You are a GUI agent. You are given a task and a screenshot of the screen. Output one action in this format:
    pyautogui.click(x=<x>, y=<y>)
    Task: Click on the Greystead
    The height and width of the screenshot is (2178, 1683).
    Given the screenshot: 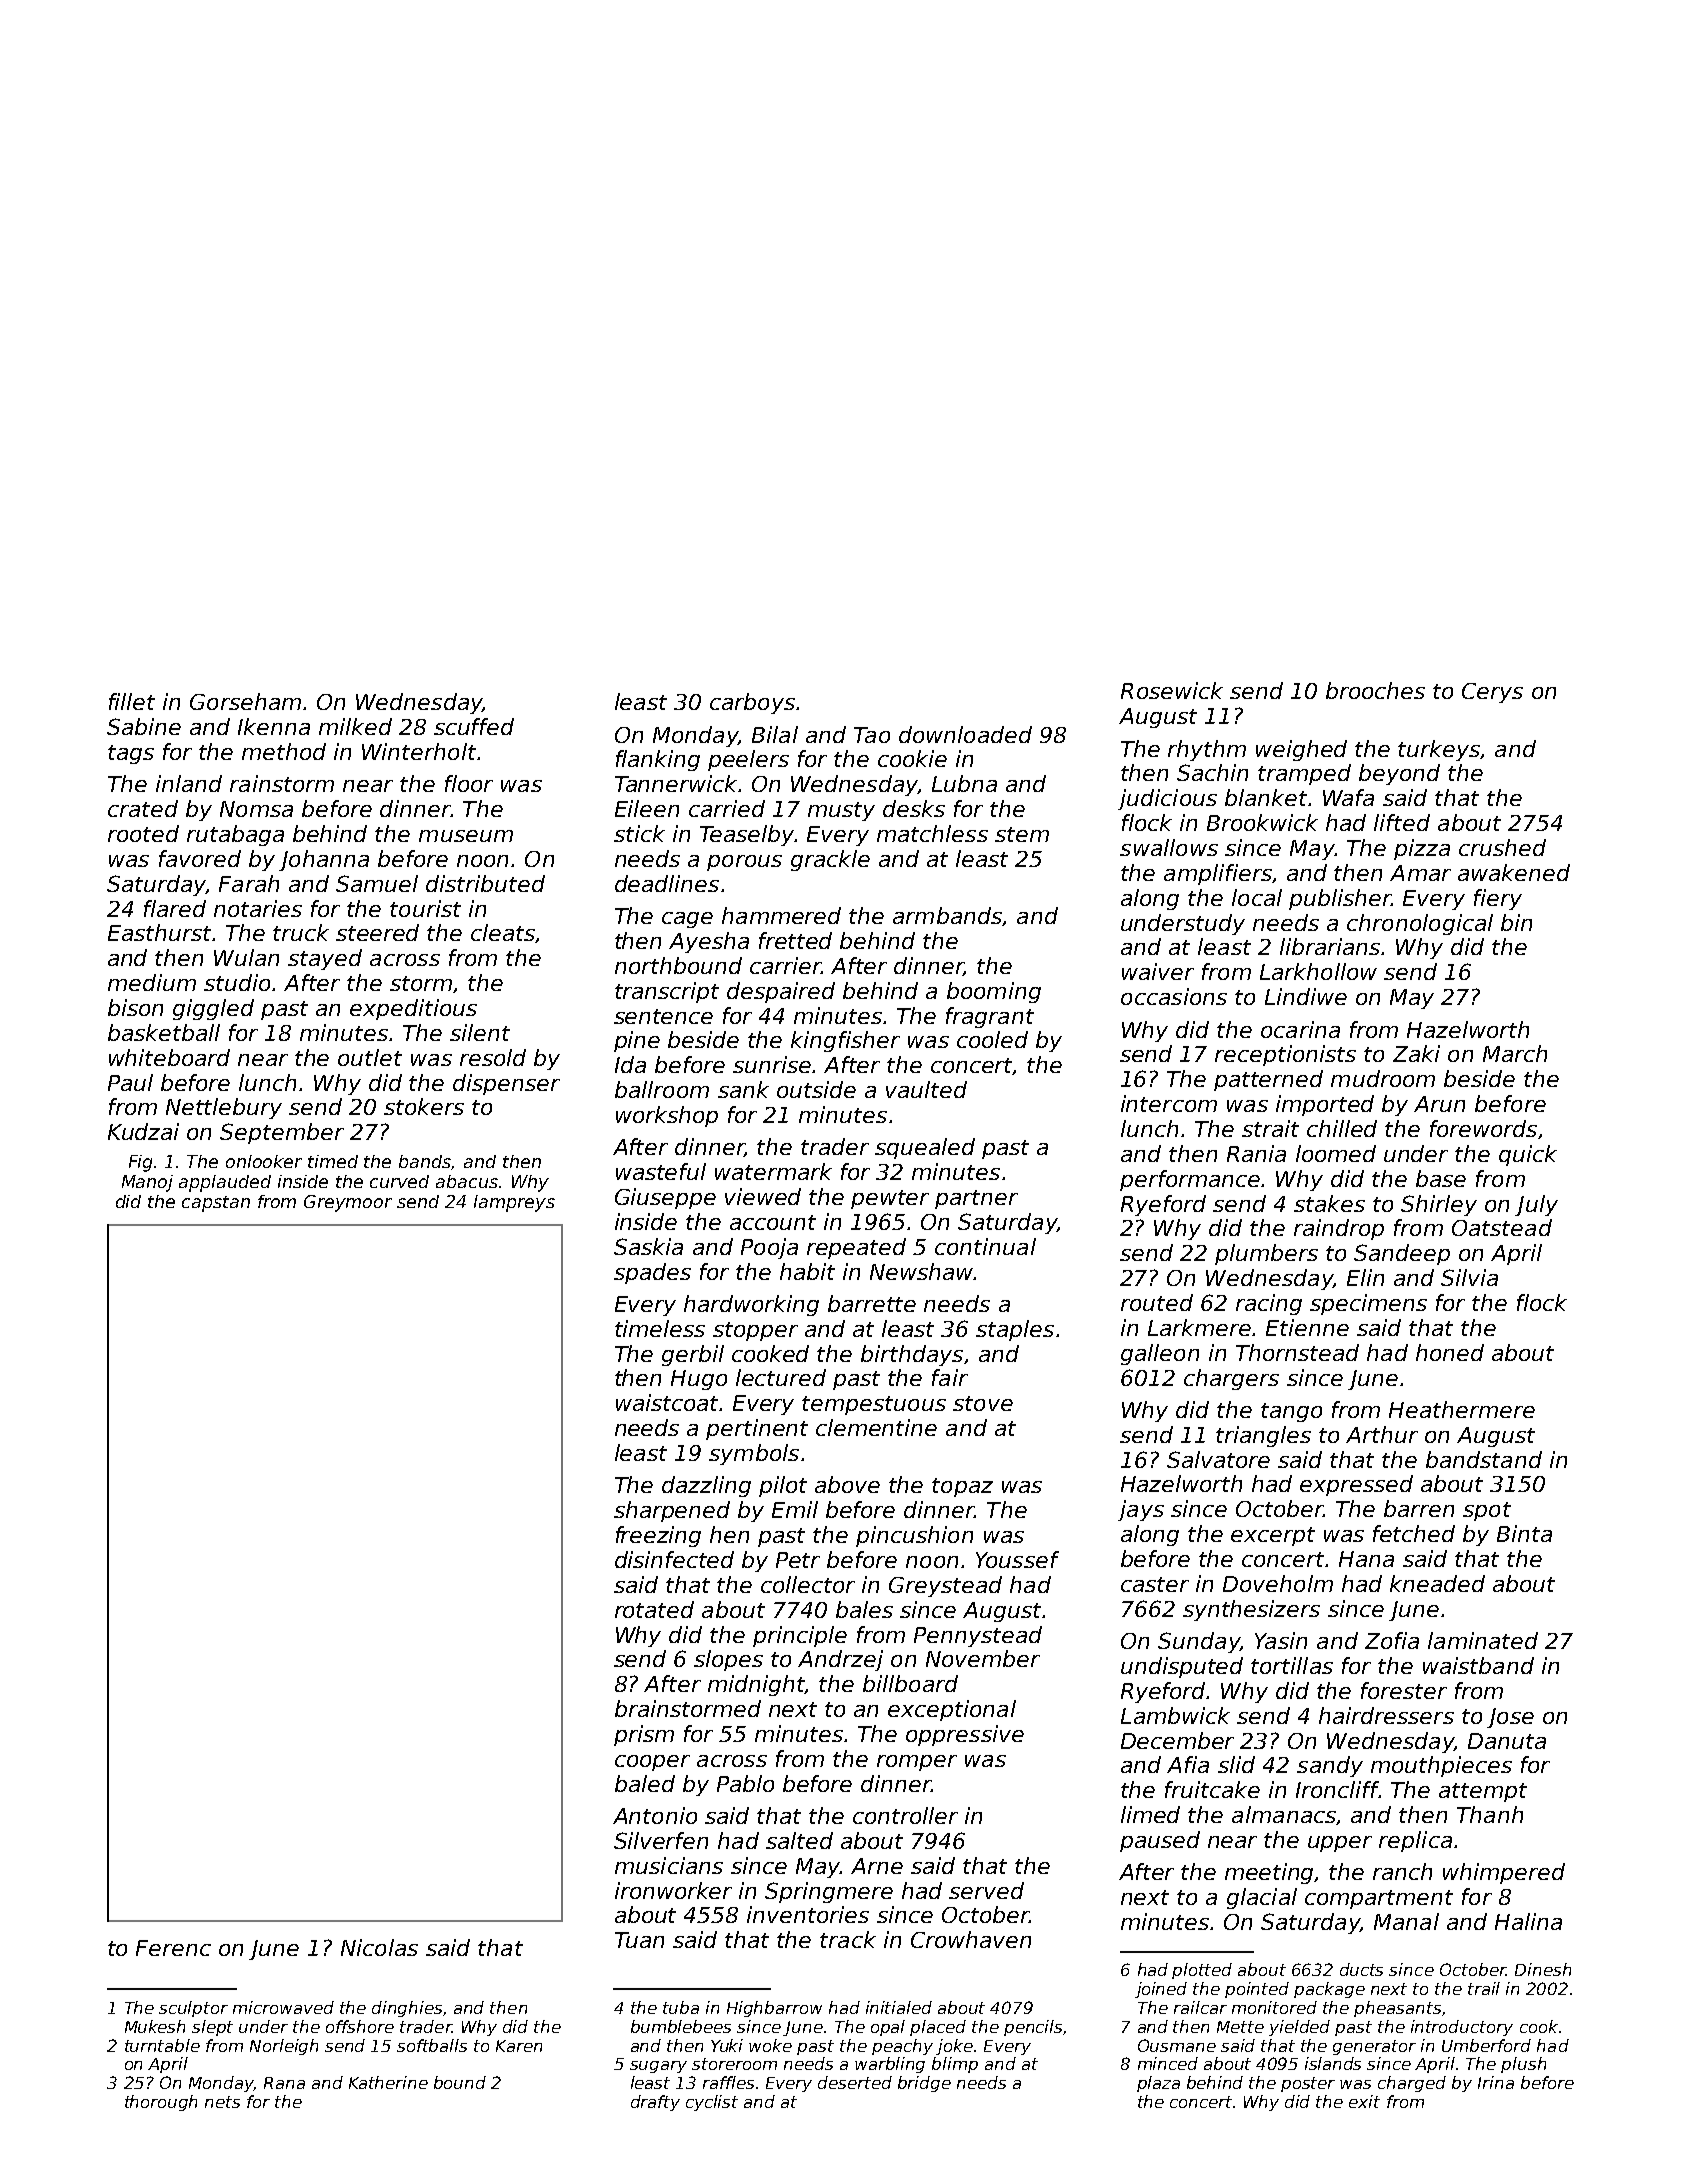 What is the action you would take?
    pyautogui.click(x=945, y=1586)
